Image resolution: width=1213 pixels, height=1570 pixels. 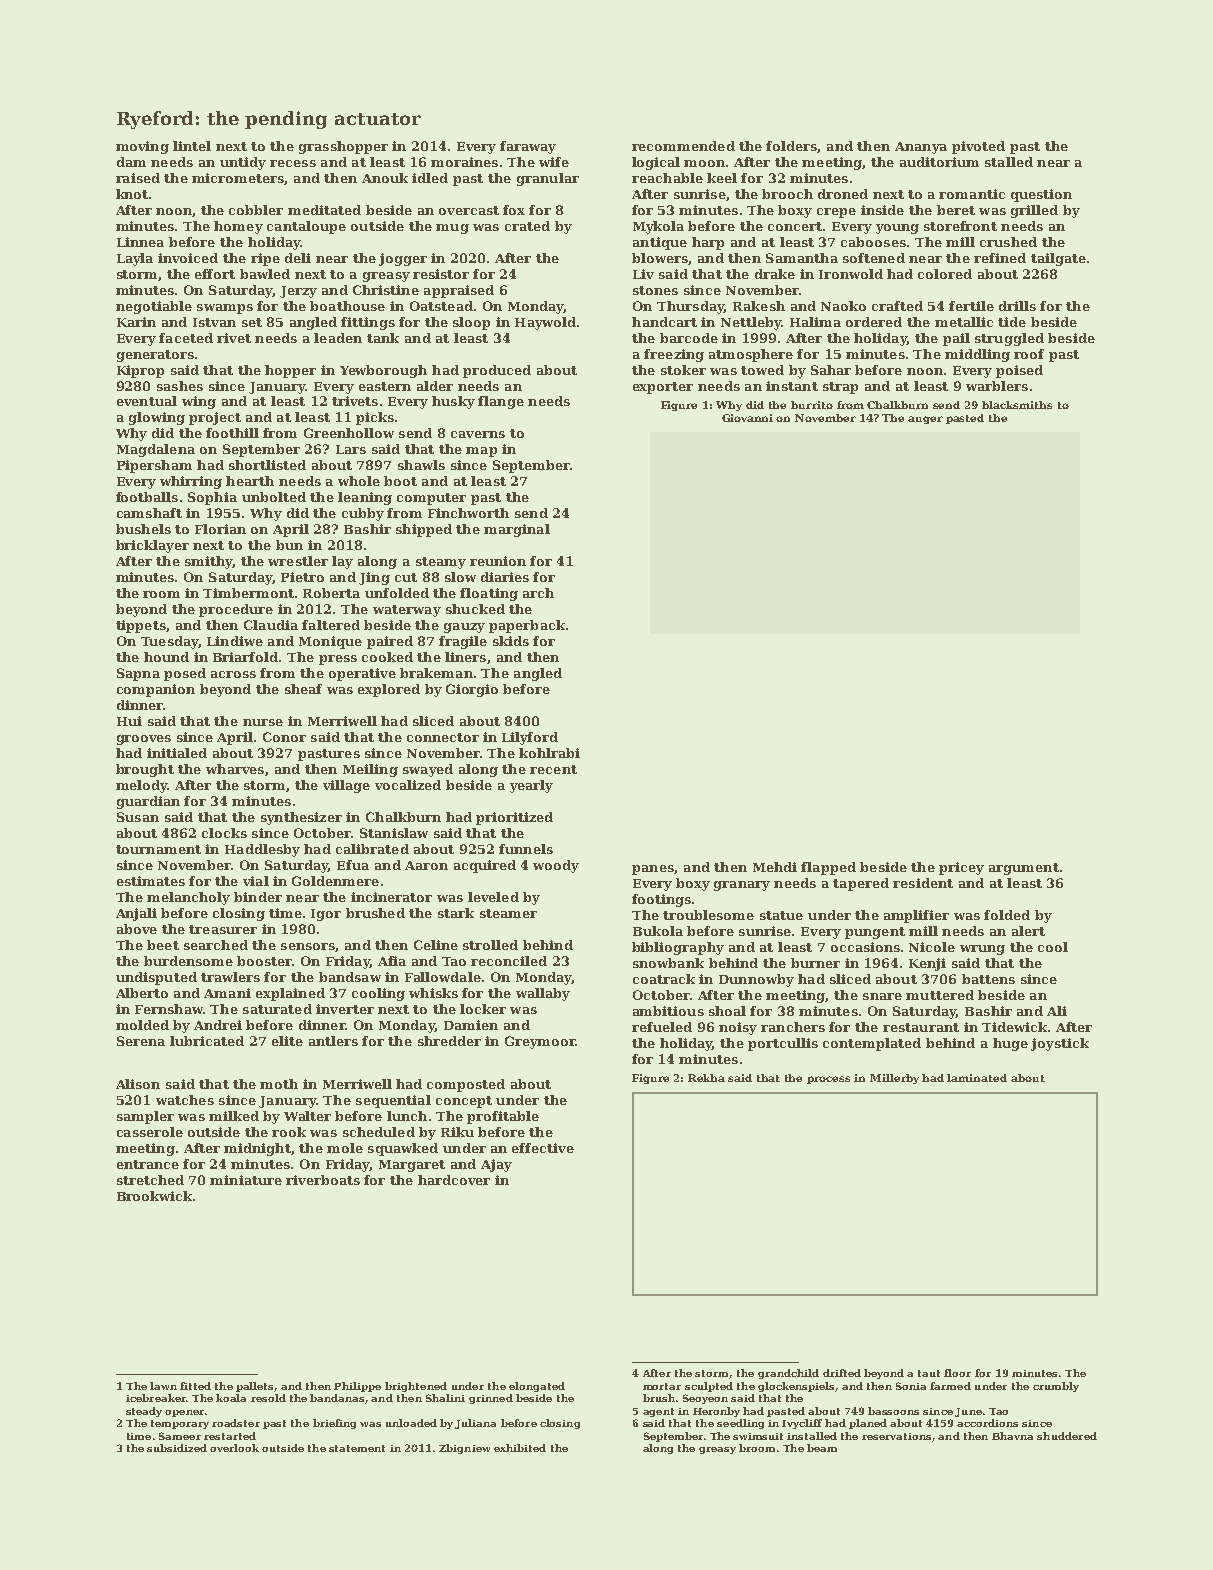 What do you see at coordinates (353, 865) in the image?
I see `Efua` at bounding box center [353, 865].
